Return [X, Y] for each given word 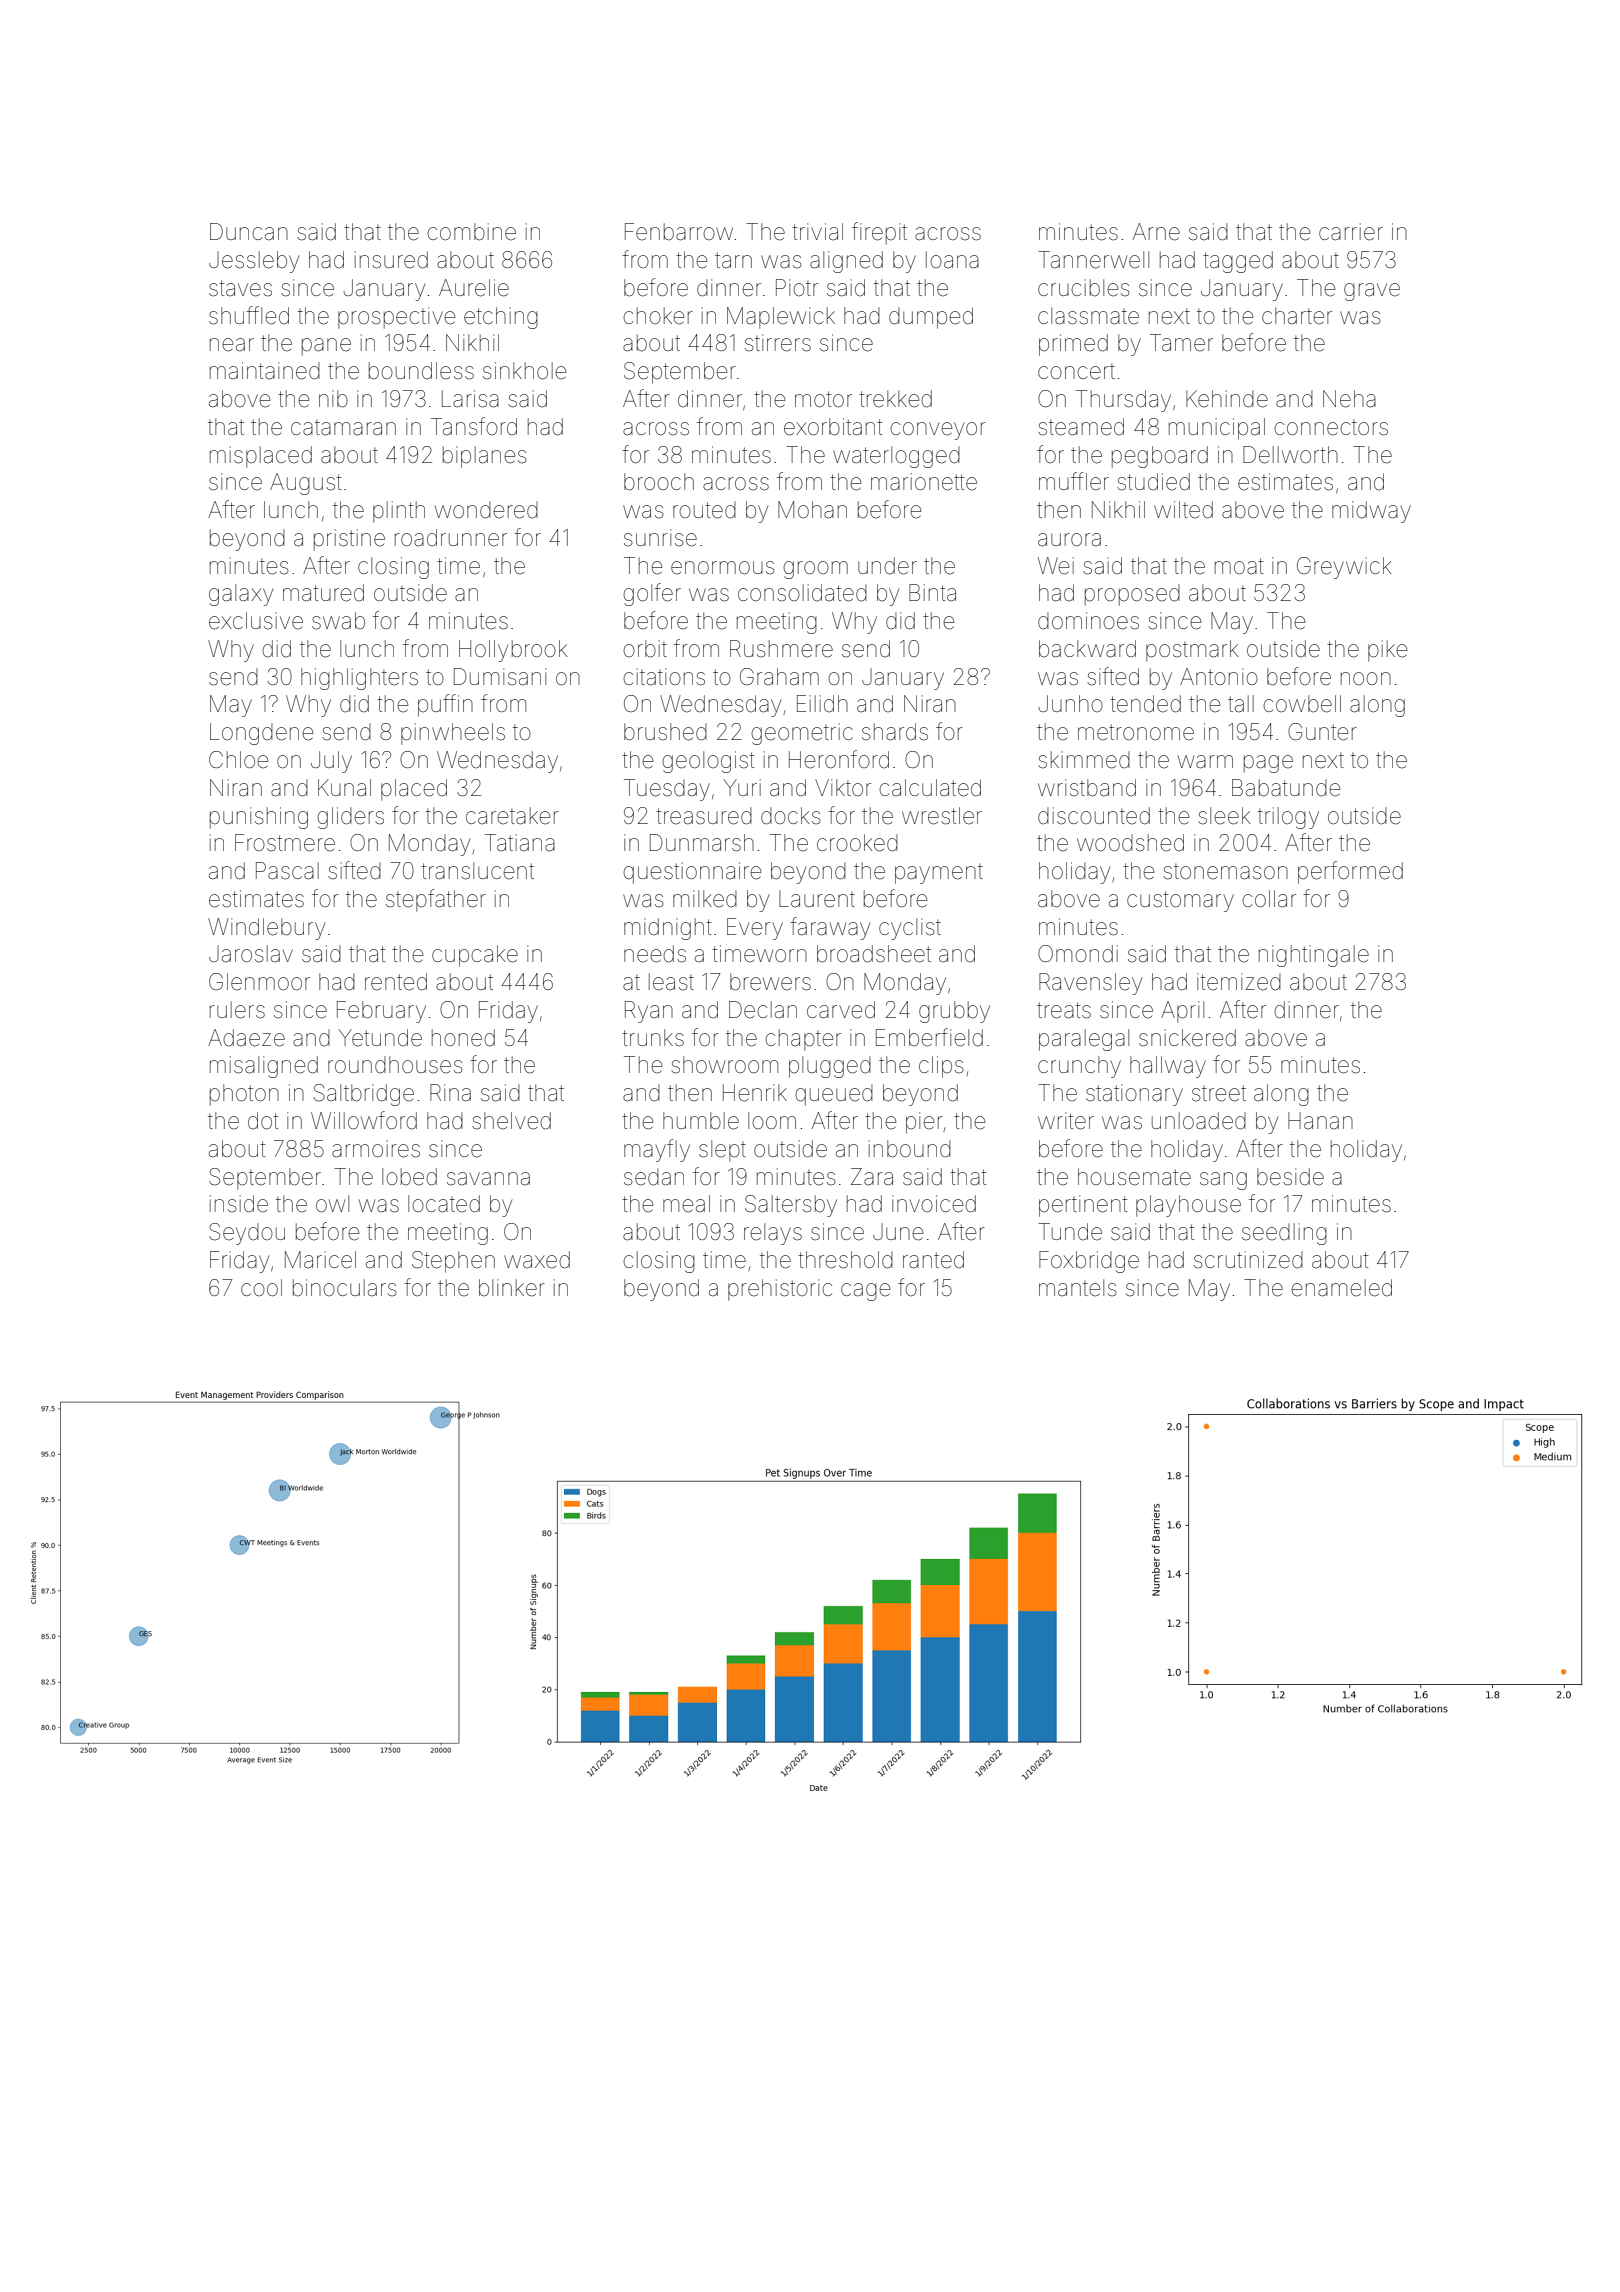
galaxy [241, 595]
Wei [1056, 566]
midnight [668, 929]
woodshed [1130, 843]
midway [1371, 512]
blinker [512, 1288]
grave [1372, 292]
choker [658, 316]
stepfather [436, 900]
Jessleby [254, 262]
